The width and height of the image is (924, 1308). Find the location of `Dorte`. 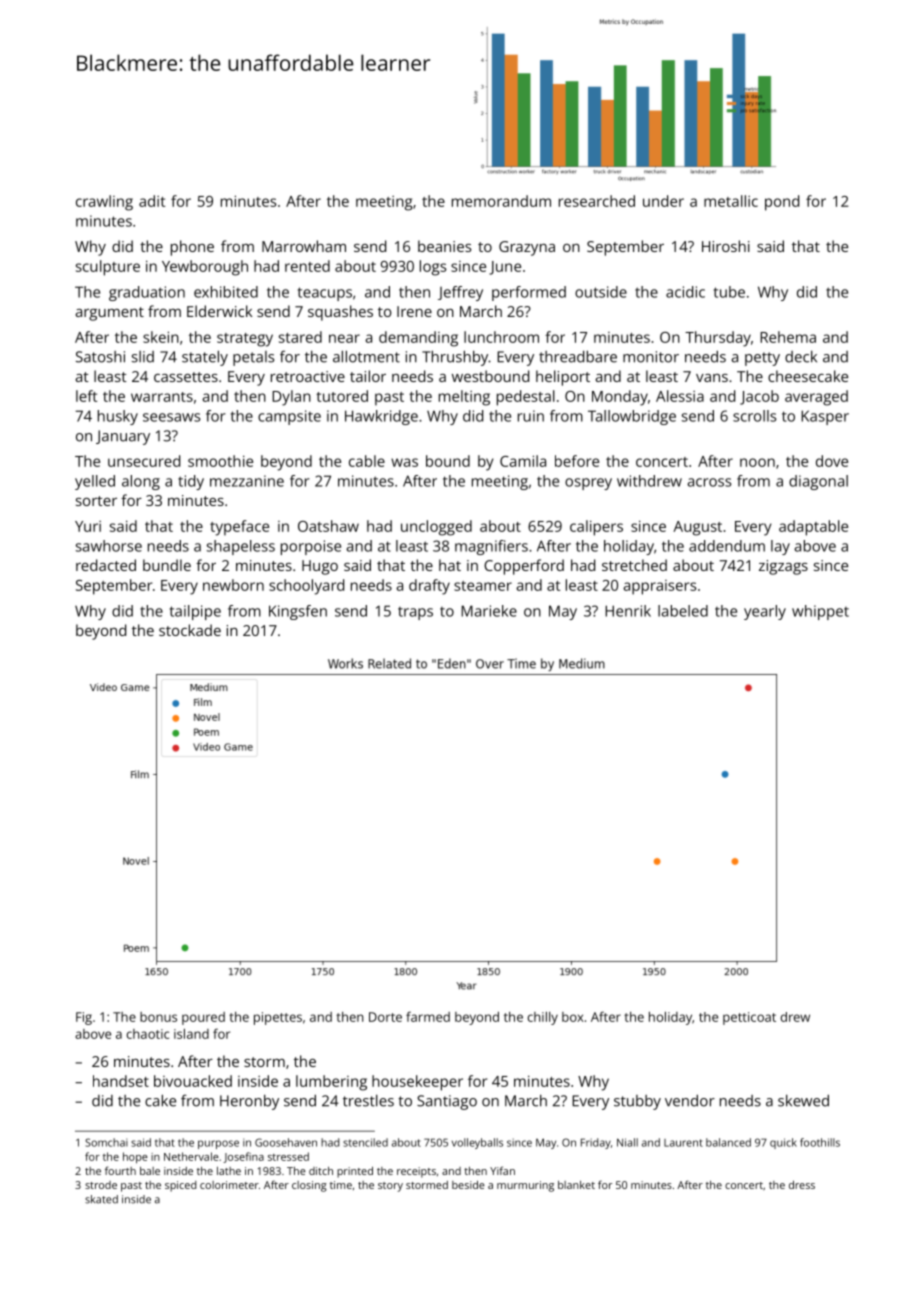

Dorte is located at coordinates (385, 1017).
